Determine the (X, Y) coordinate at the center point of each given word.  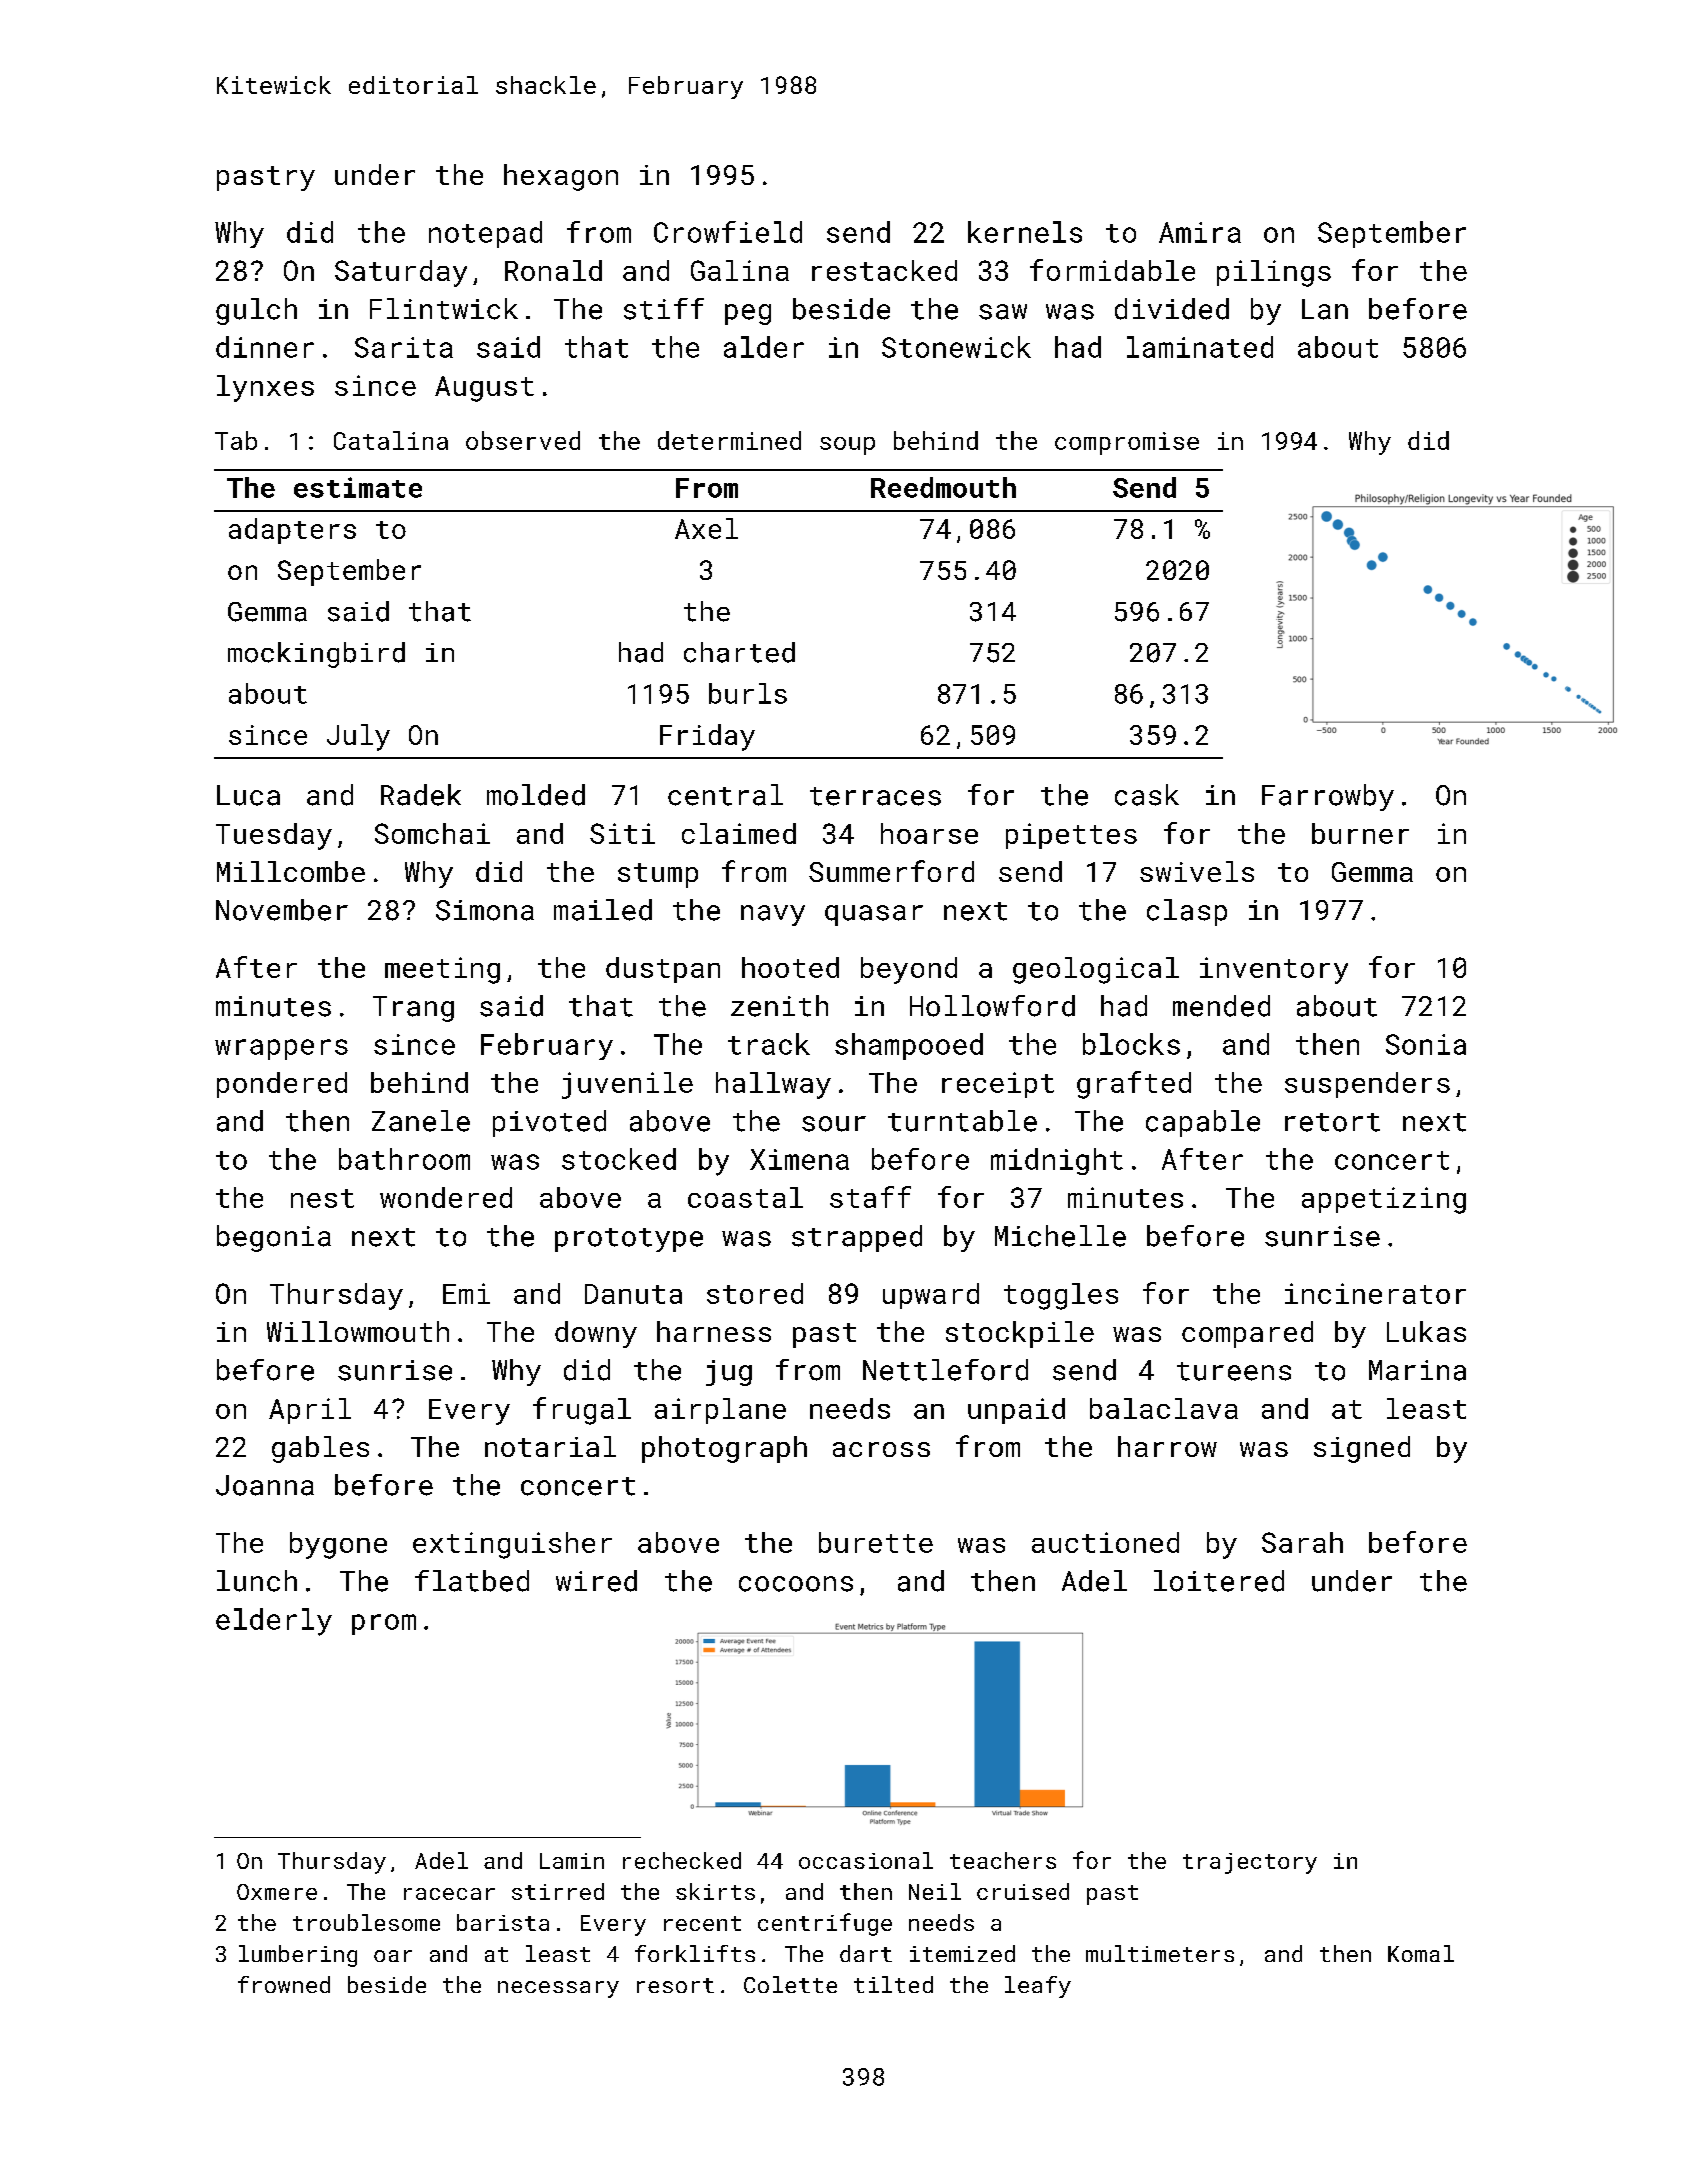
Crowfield (728, 232)
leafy (1038, 1987)
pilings (1274, 273)
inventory (1274, 970)
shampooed (909, 1046)
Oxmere (277, 1892)
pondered (282, 1085)
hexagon (561, 177)
